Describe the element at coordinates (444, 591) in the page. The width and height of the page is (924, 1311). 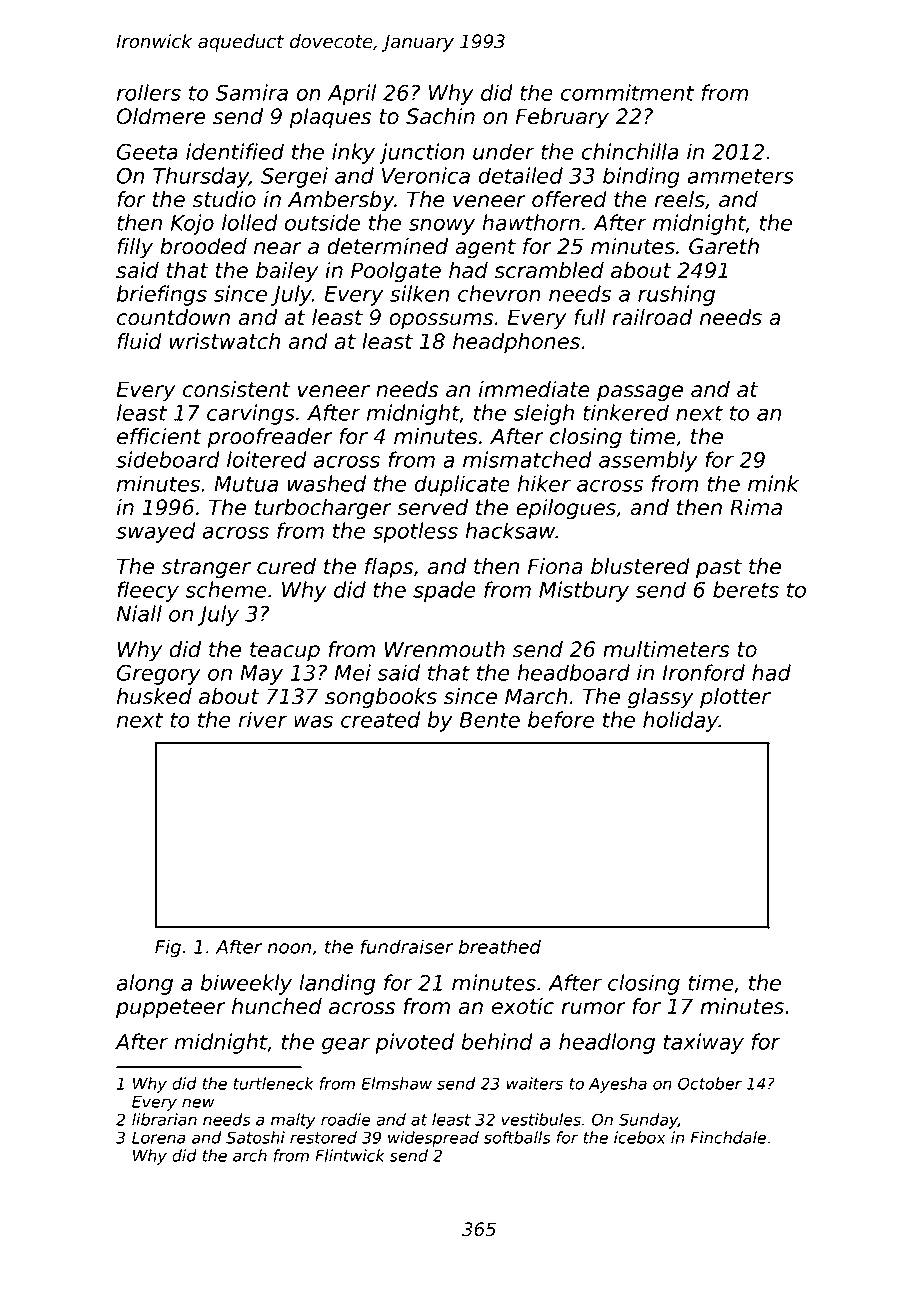
I see `spade` at that location.
